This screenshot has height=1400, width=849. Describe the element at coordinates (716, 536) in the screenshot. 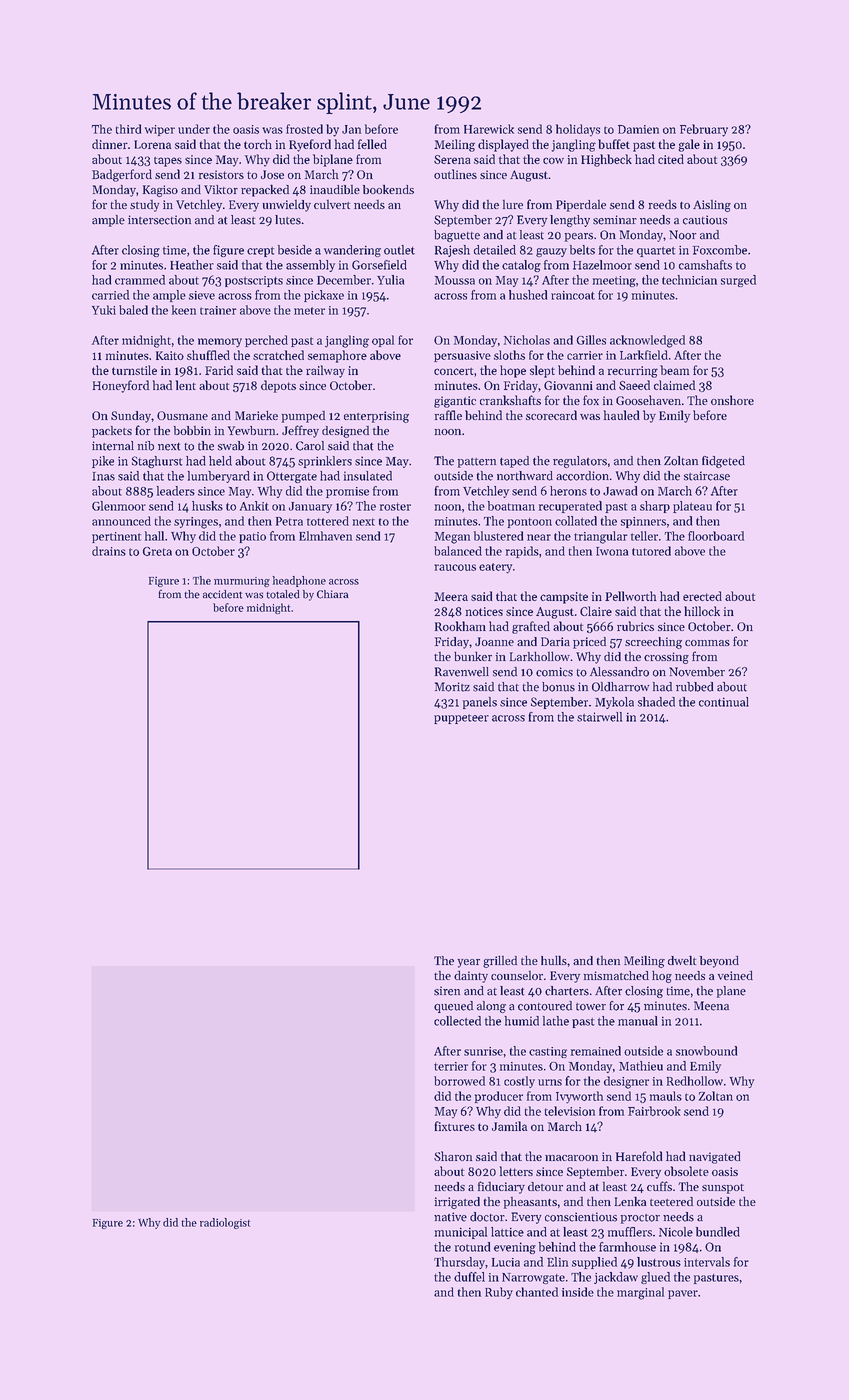

I see `floorboard` at that location.
